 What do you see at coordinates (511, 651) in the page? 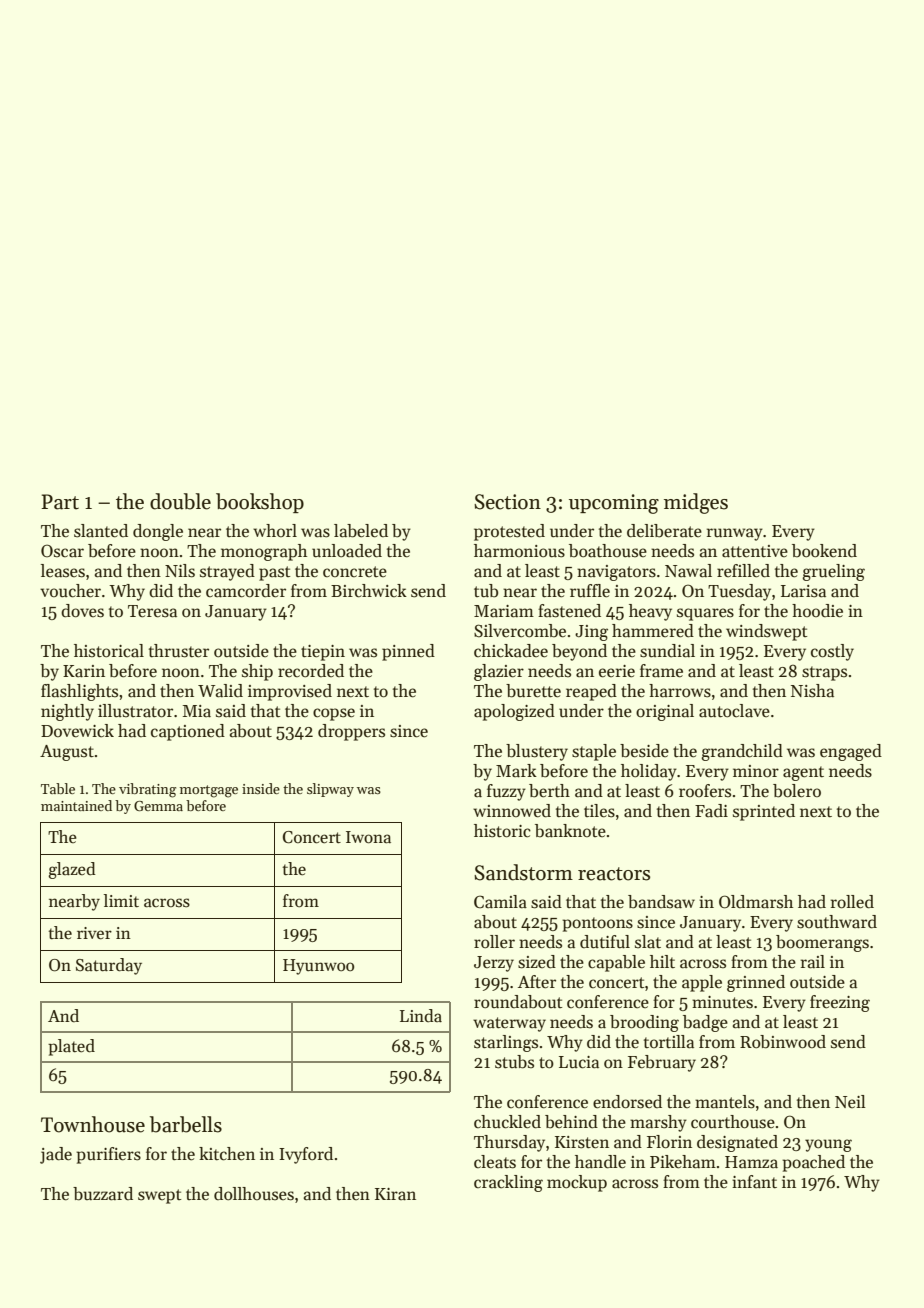
I see `chickadee` at bounding box center [511, 651].
